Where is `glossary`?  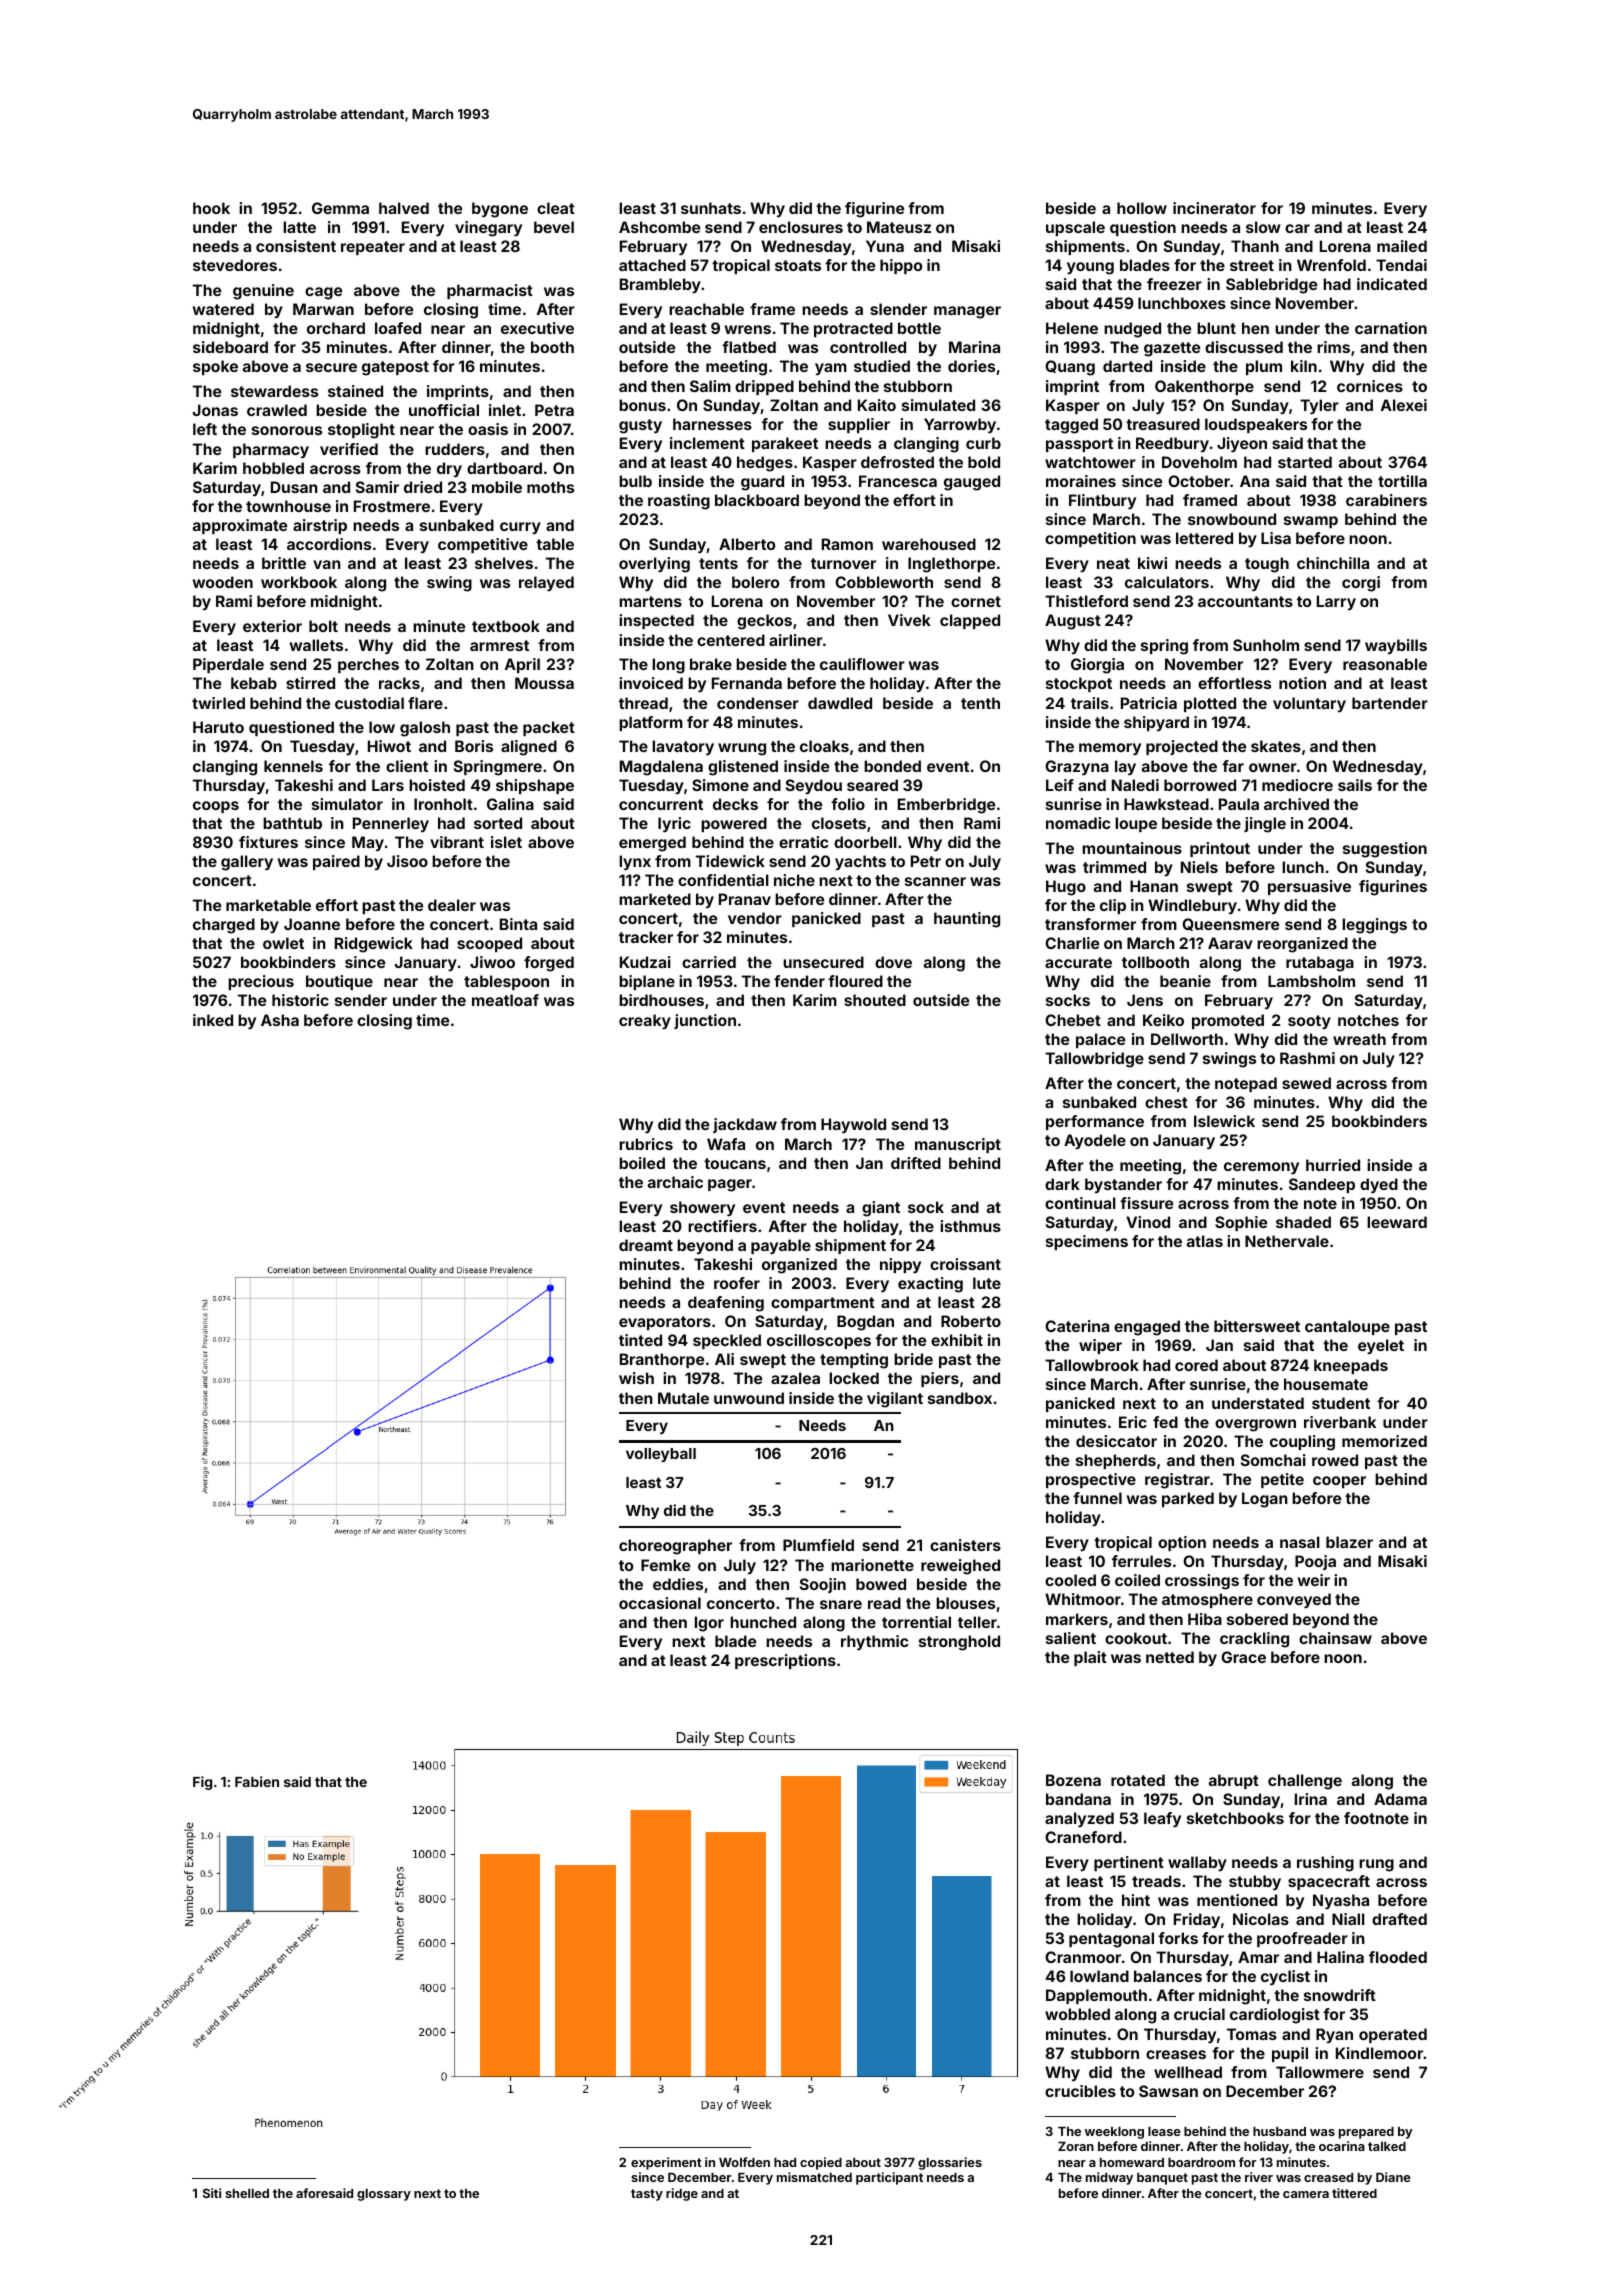 glossary is located at coordinates (384, 2195).
